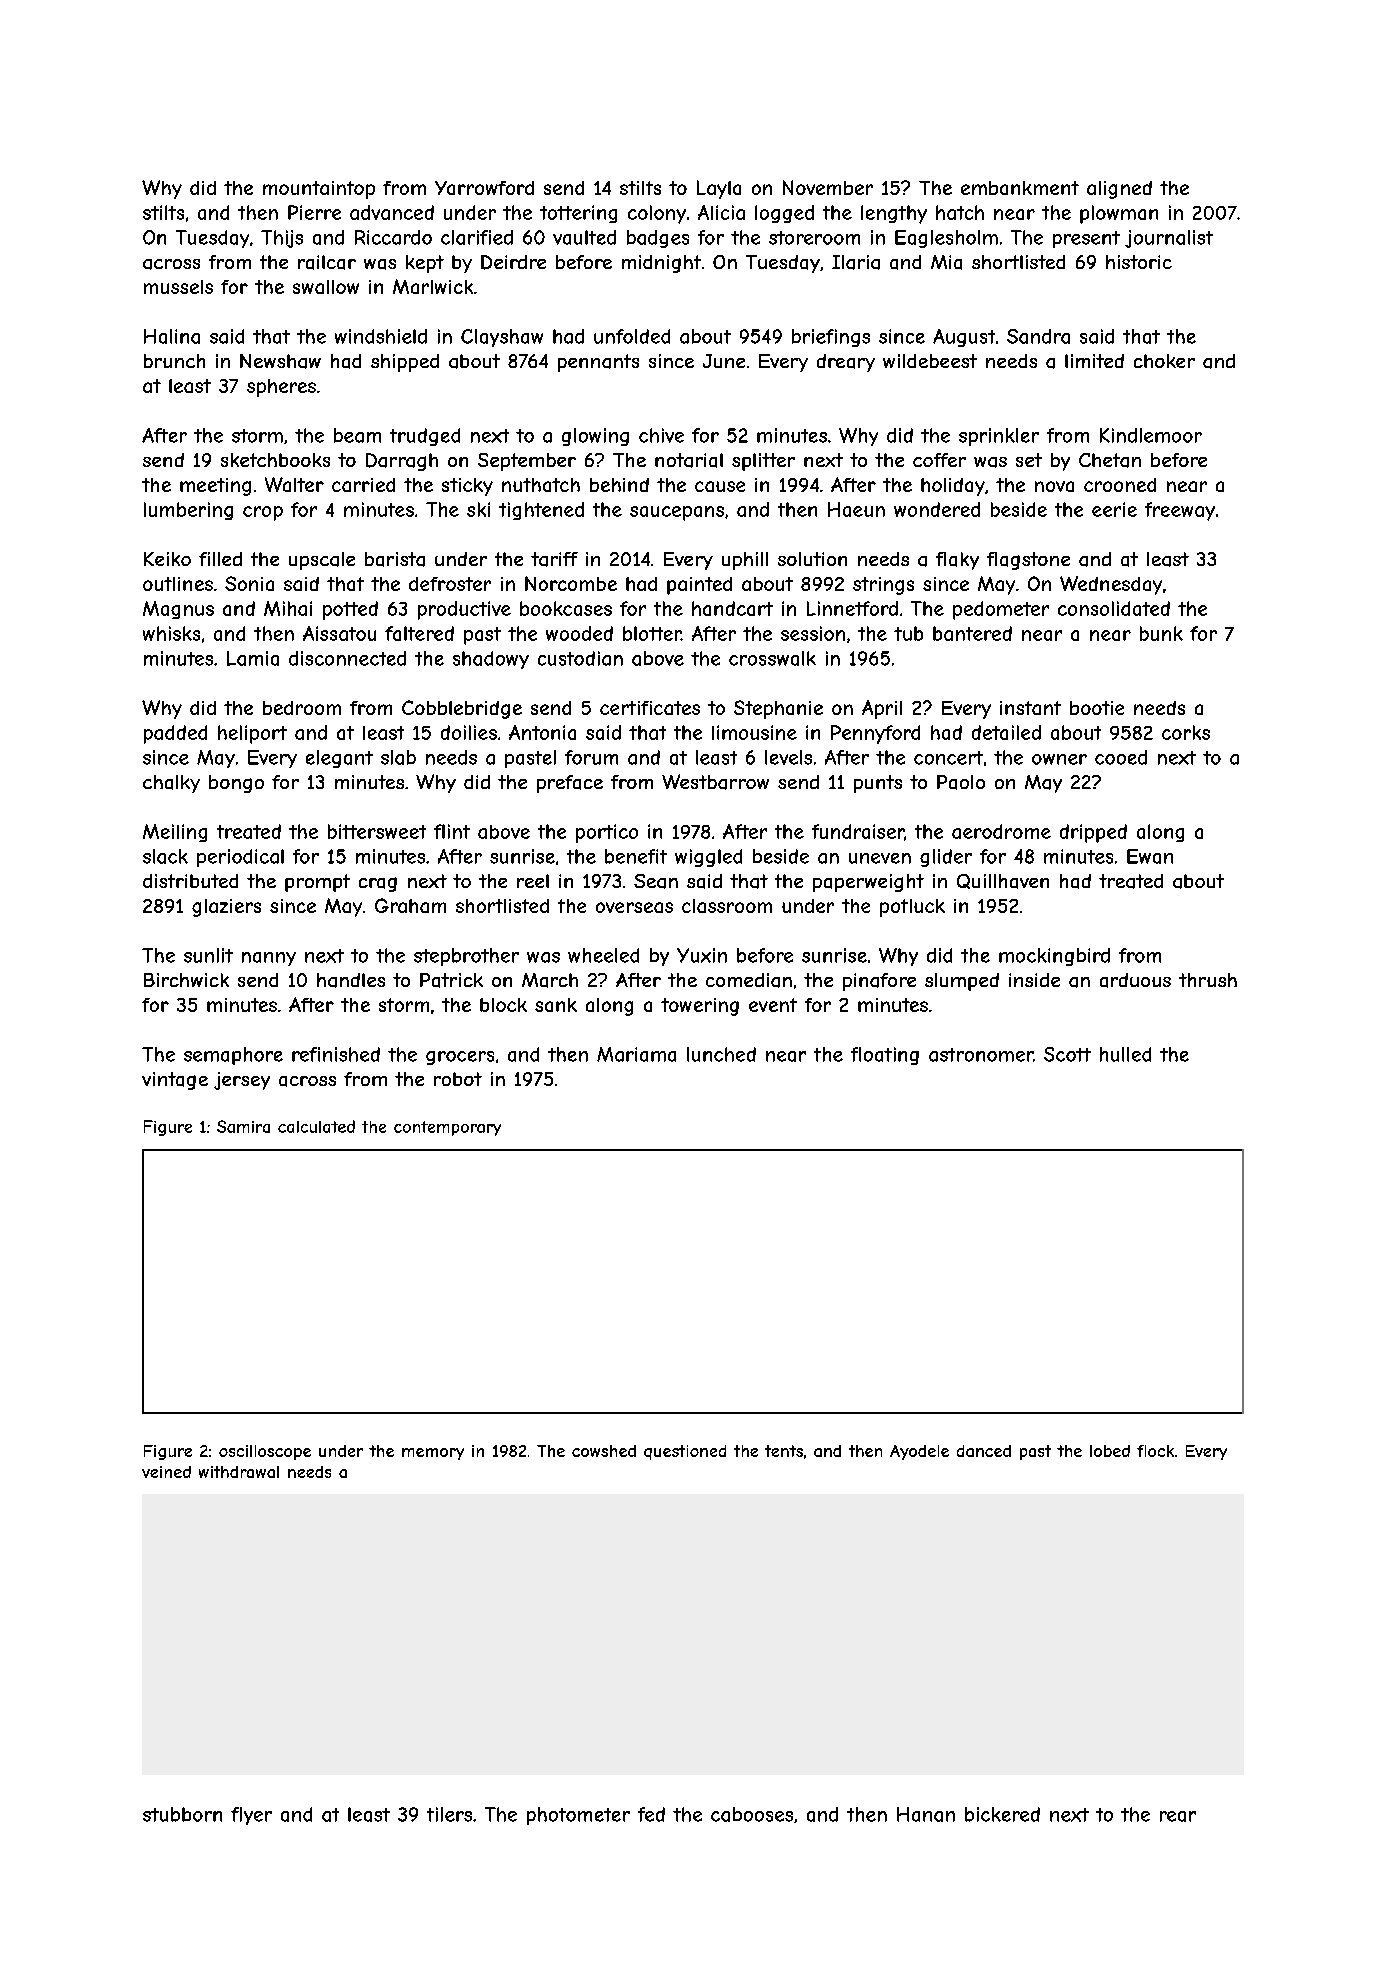  Describe the element at coordinates (724, 361) in the screenshot. I see `June` at that location.
